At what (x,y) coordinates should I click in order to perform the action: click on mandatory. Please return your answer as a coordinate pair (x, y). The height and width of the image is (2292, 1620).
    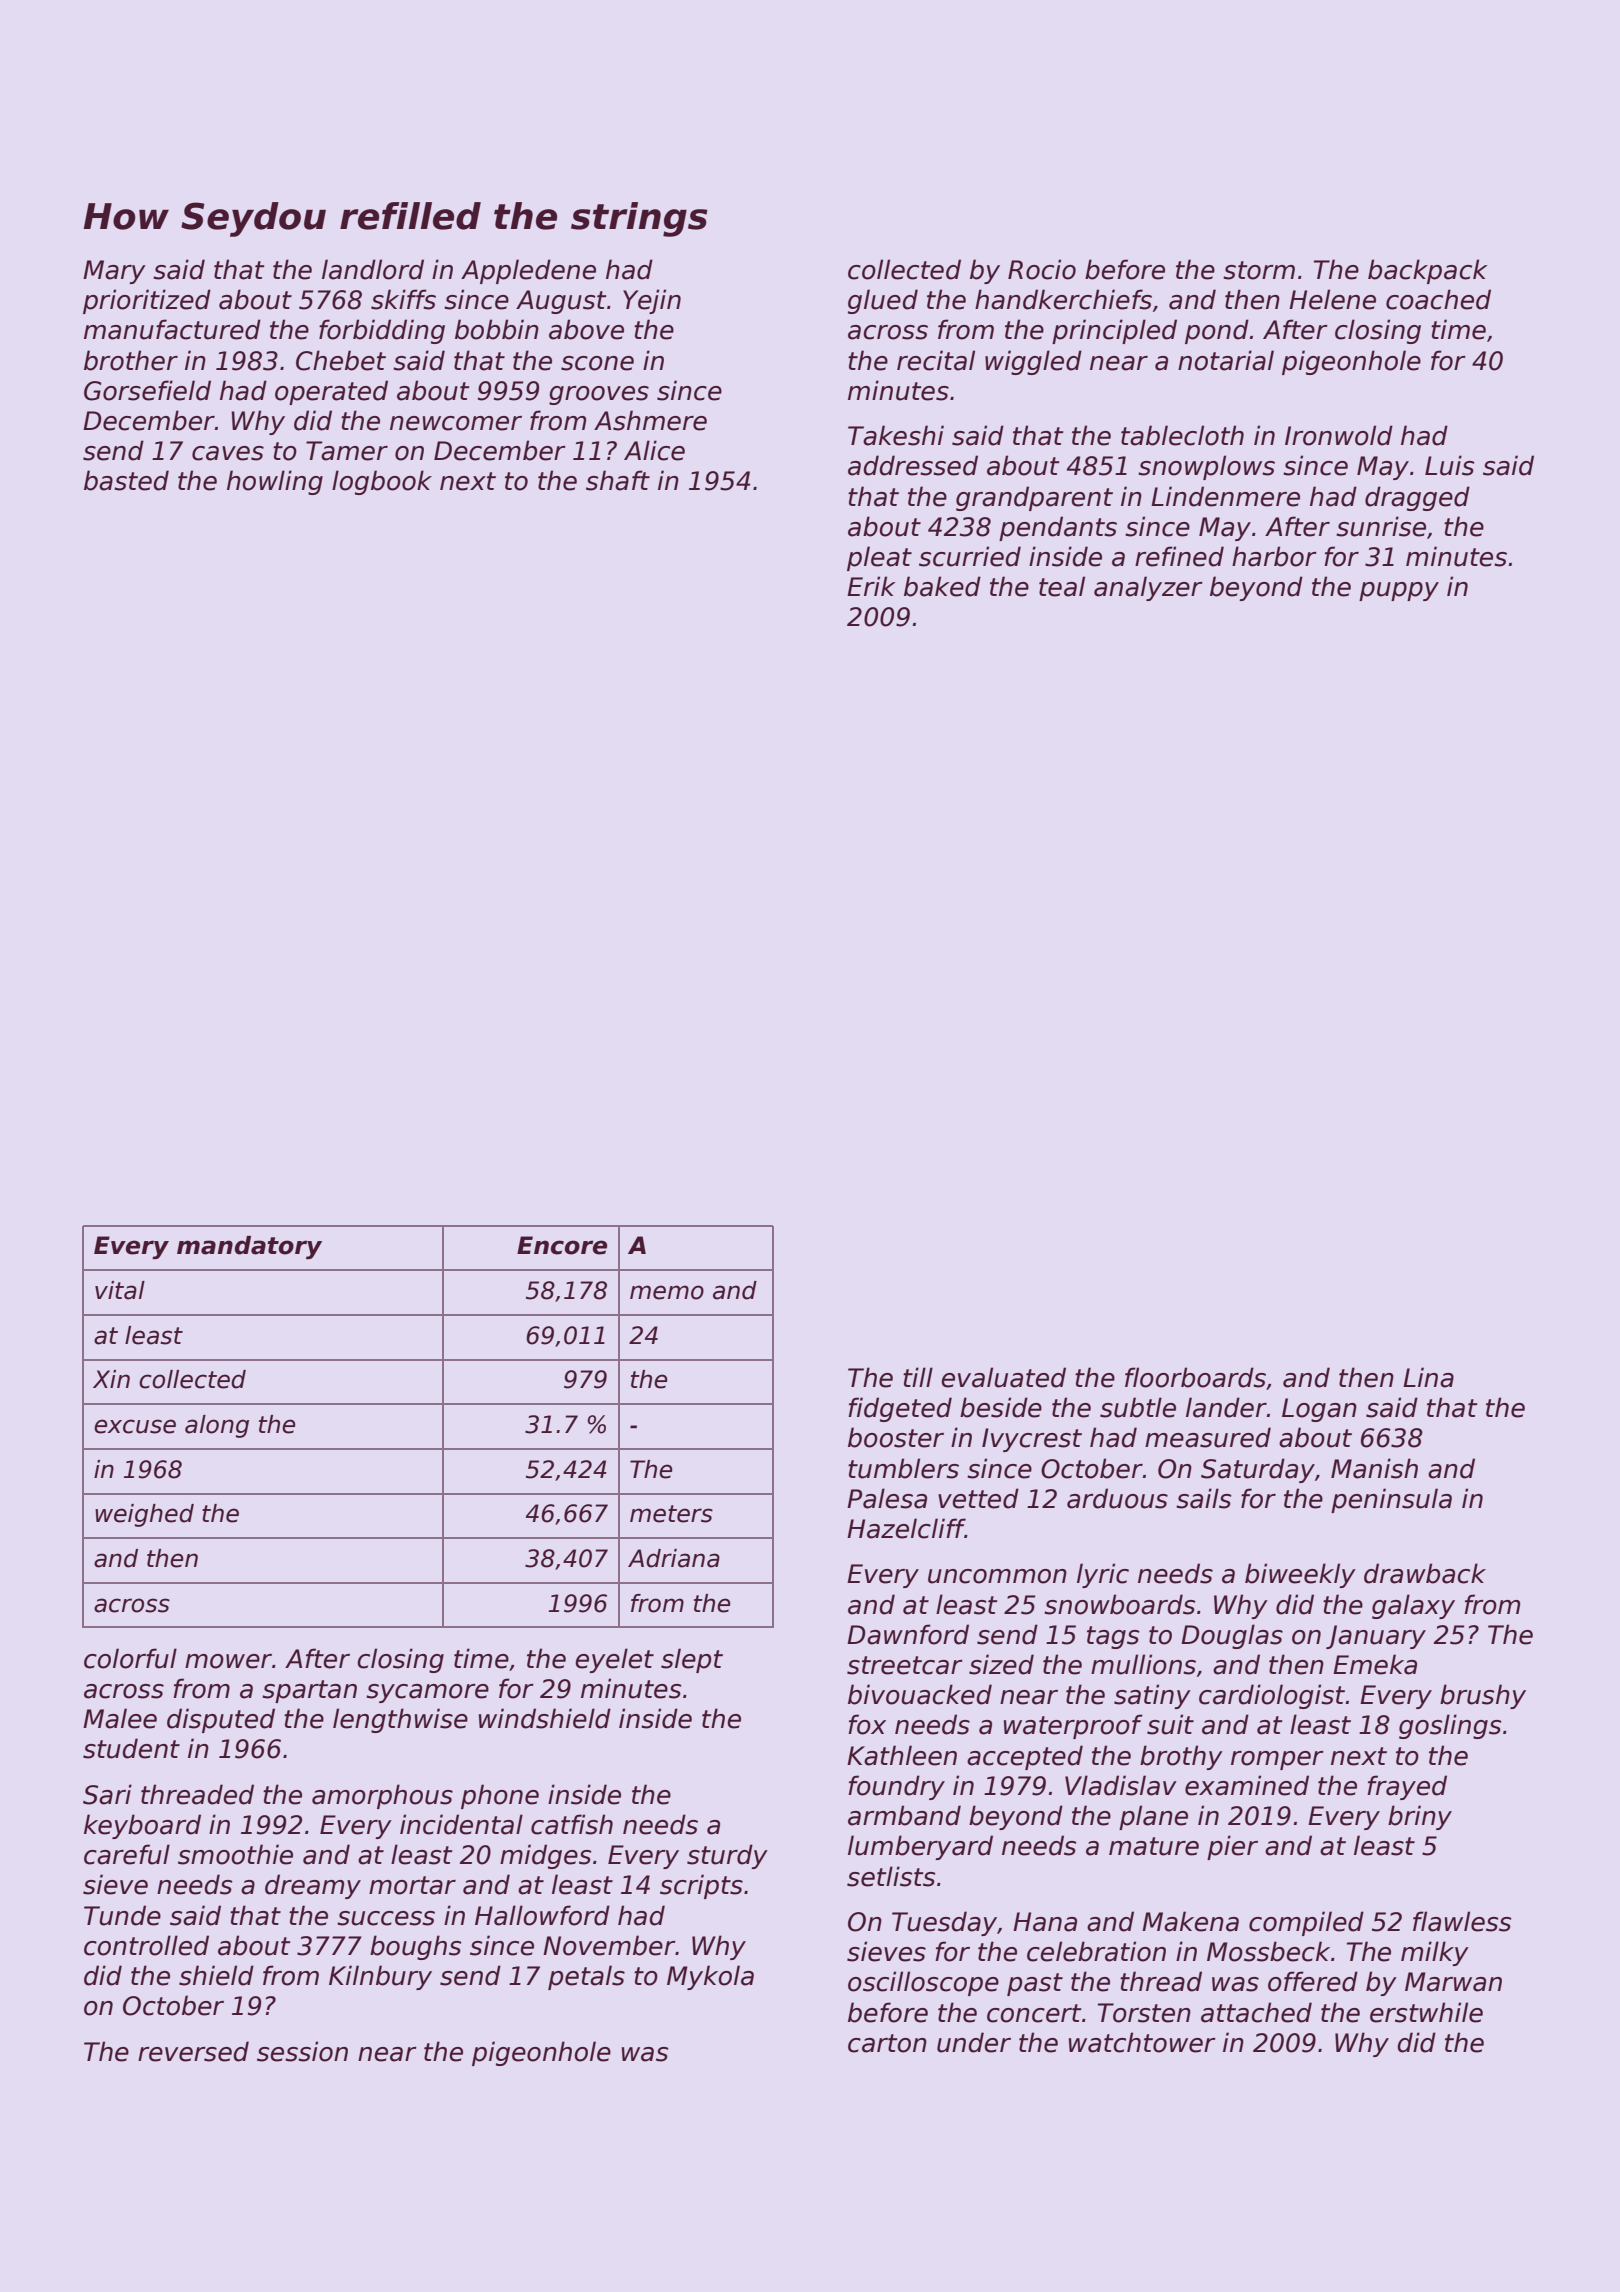
    Looking at the image, I should click on (249, 1247).
